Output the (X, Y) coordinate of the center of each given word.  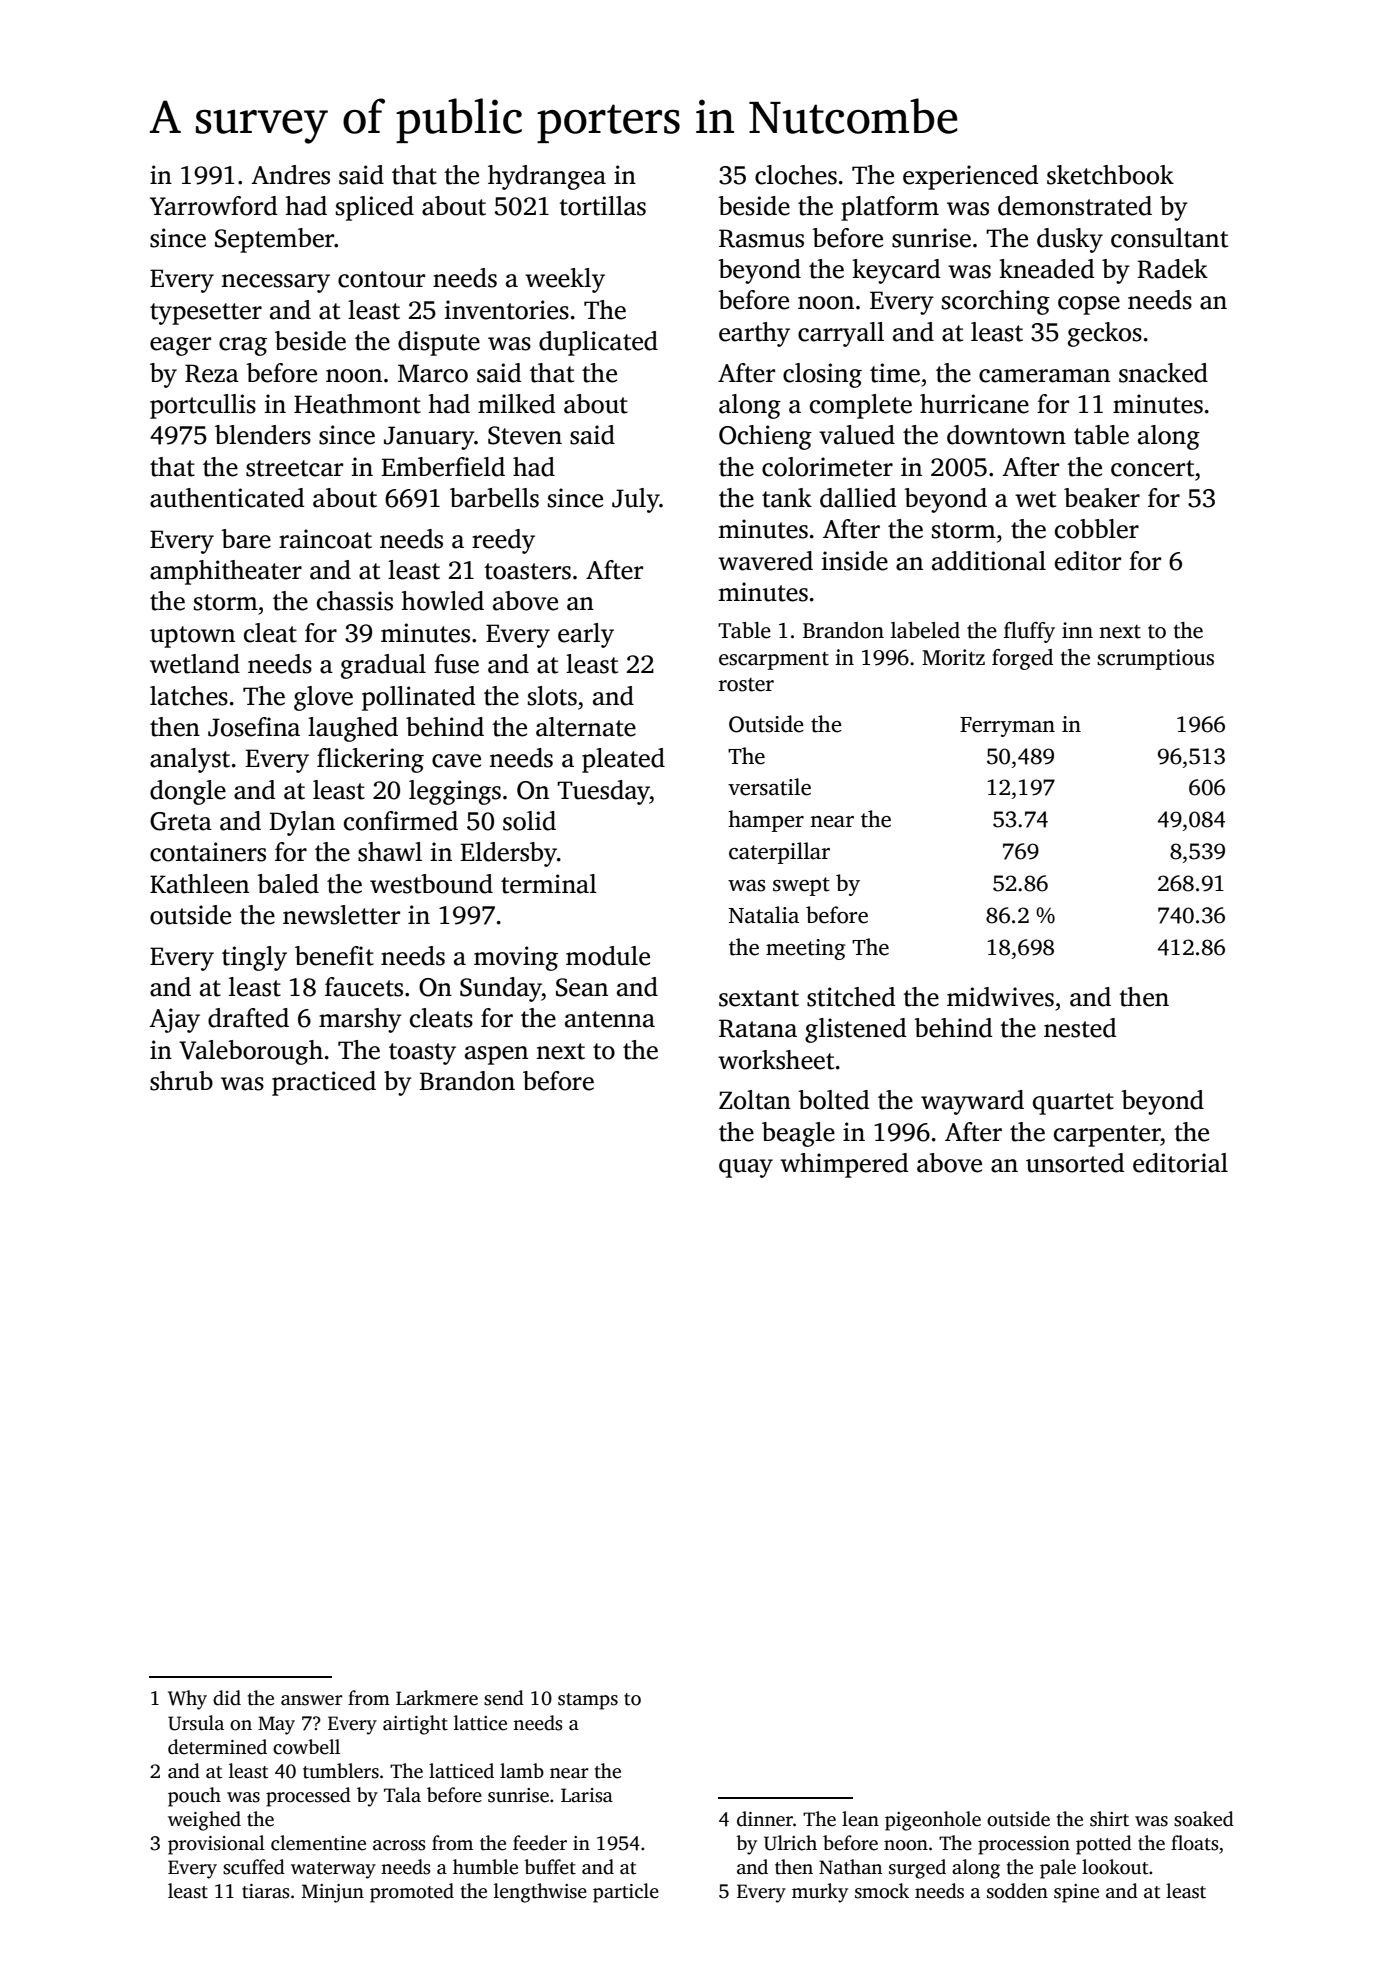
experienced (971, 177)
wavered (765, 561)
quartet (1073, 1104)
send (504, 1698)
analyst (190, 760)
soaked (1204, 1819)
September (275, 240)
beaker (1102, 498)
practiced (324, 1083)
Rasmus (761, 238)
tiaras (265, 1891)
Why (187, 1700)
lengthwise (540, 1893)
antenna (610, 1019)
